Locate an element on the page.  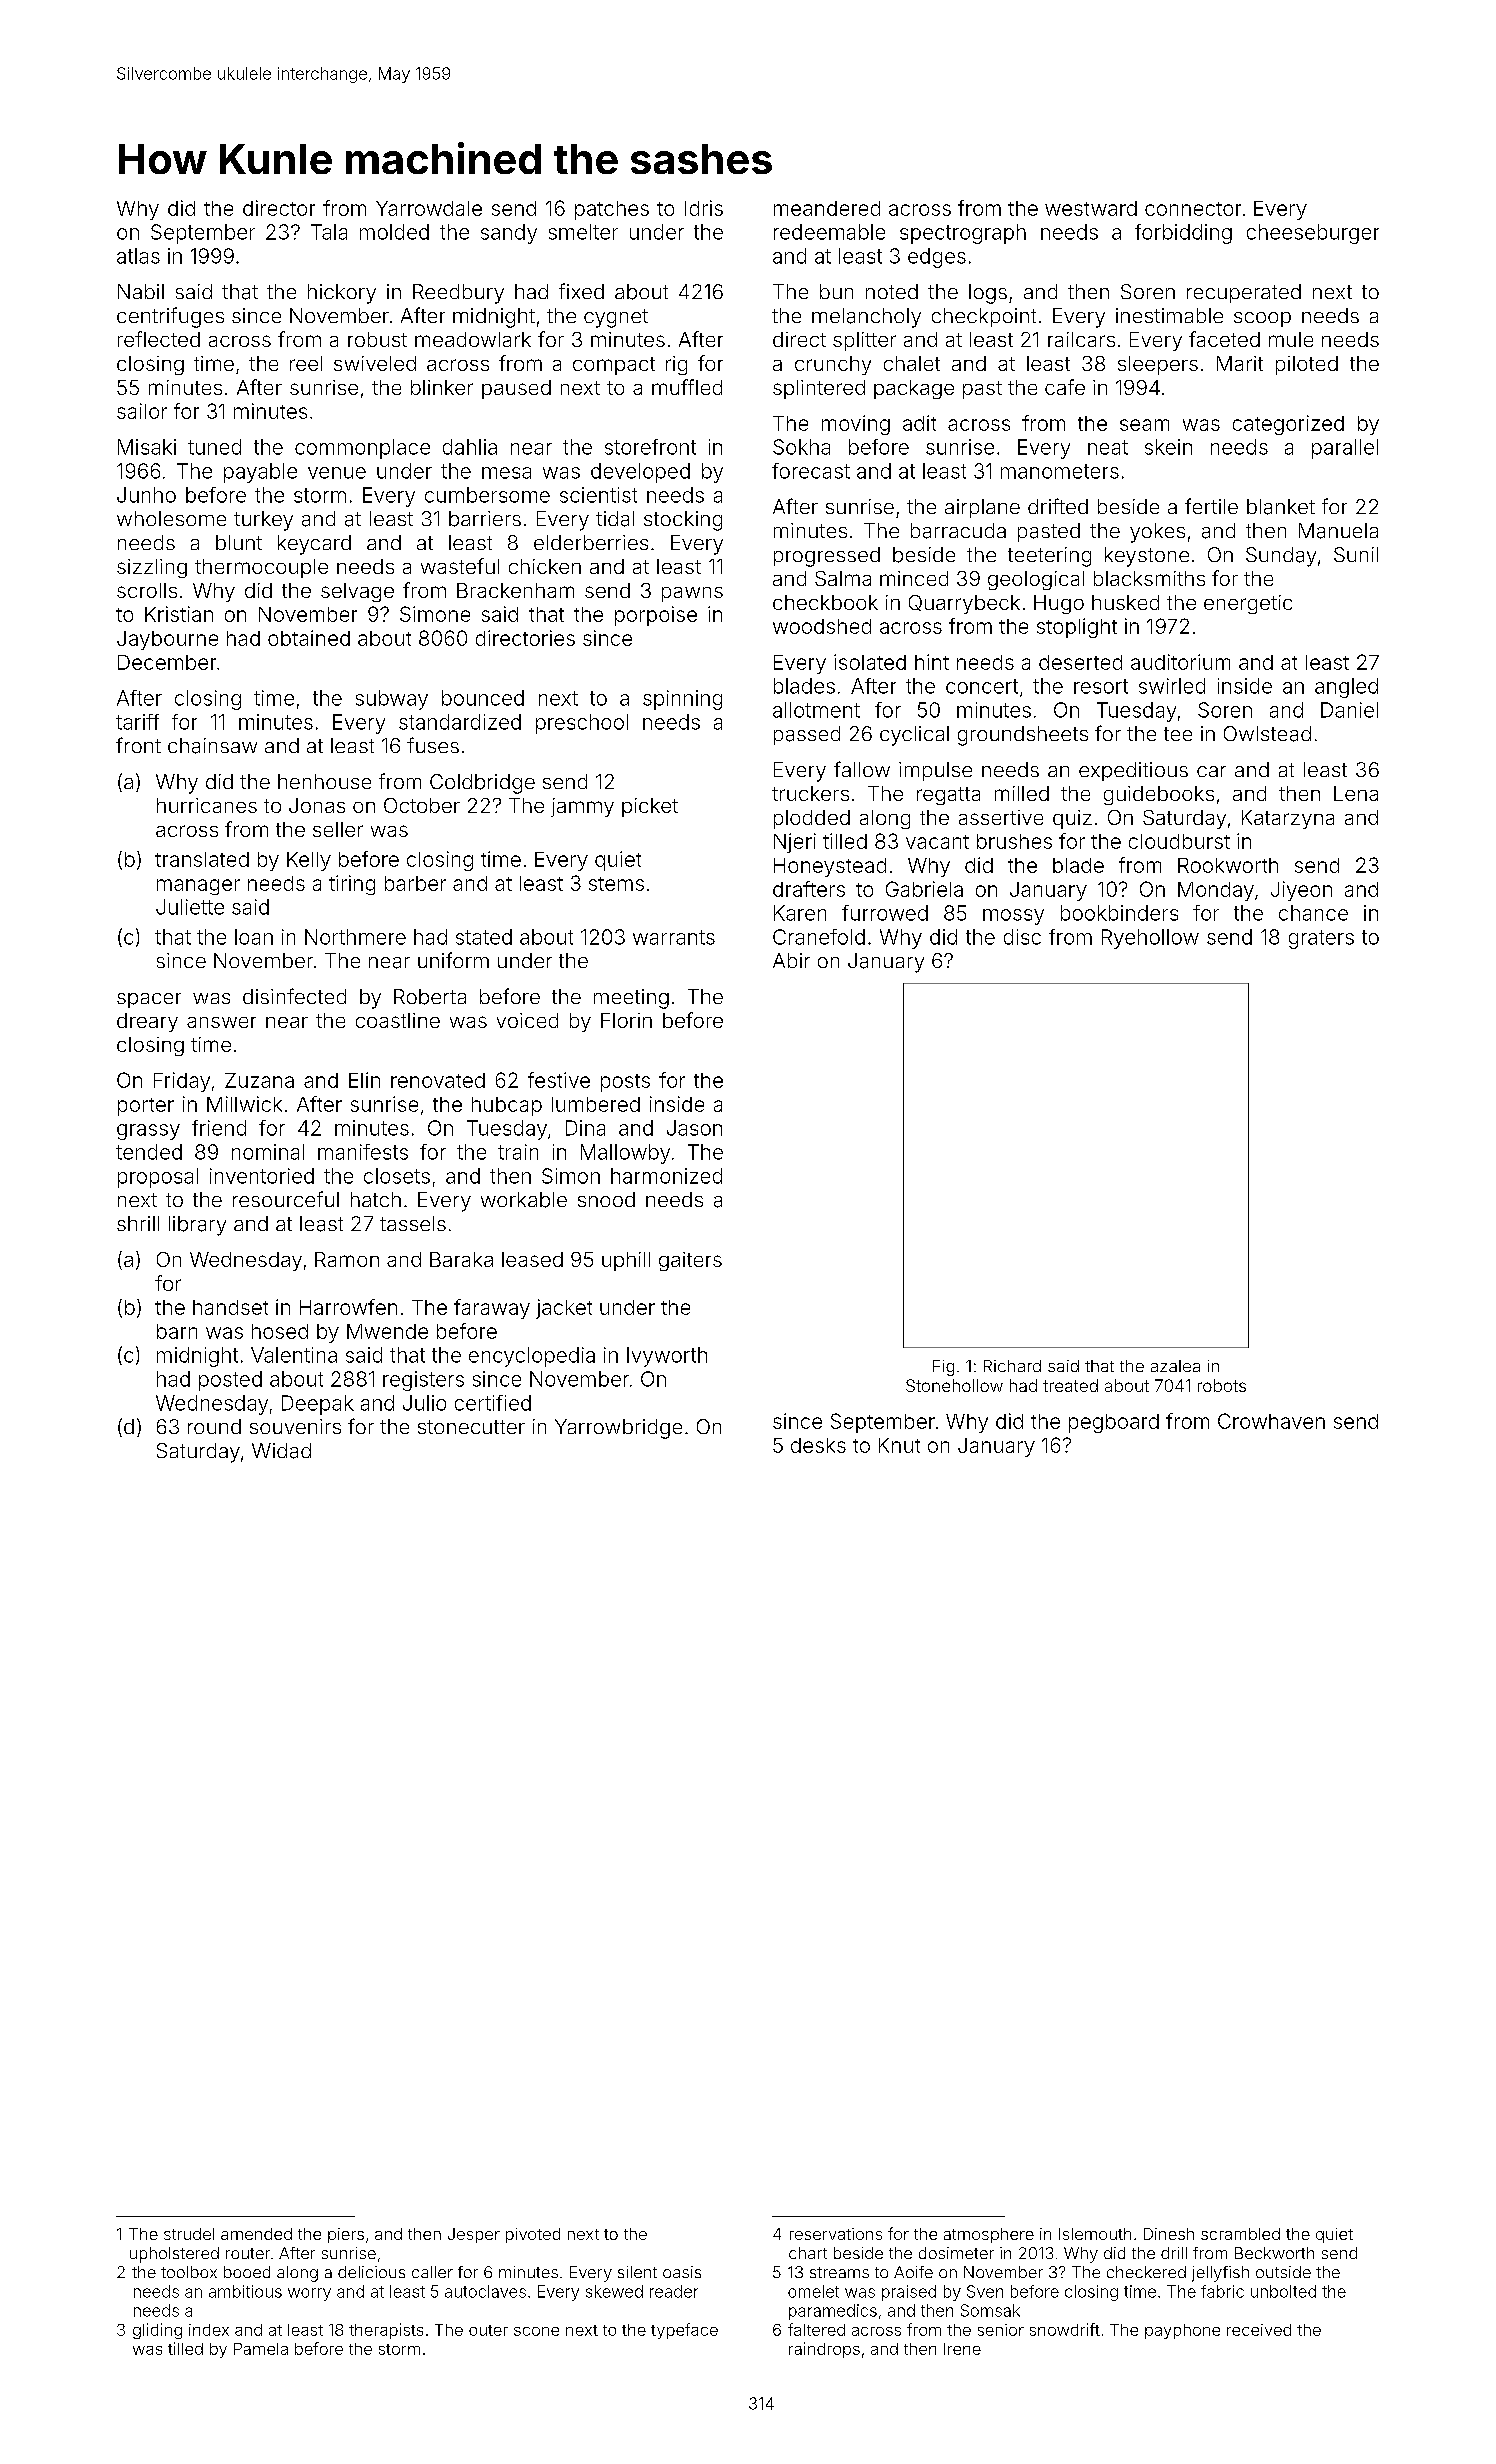
Widad is located at coordinates (281, 1451).
